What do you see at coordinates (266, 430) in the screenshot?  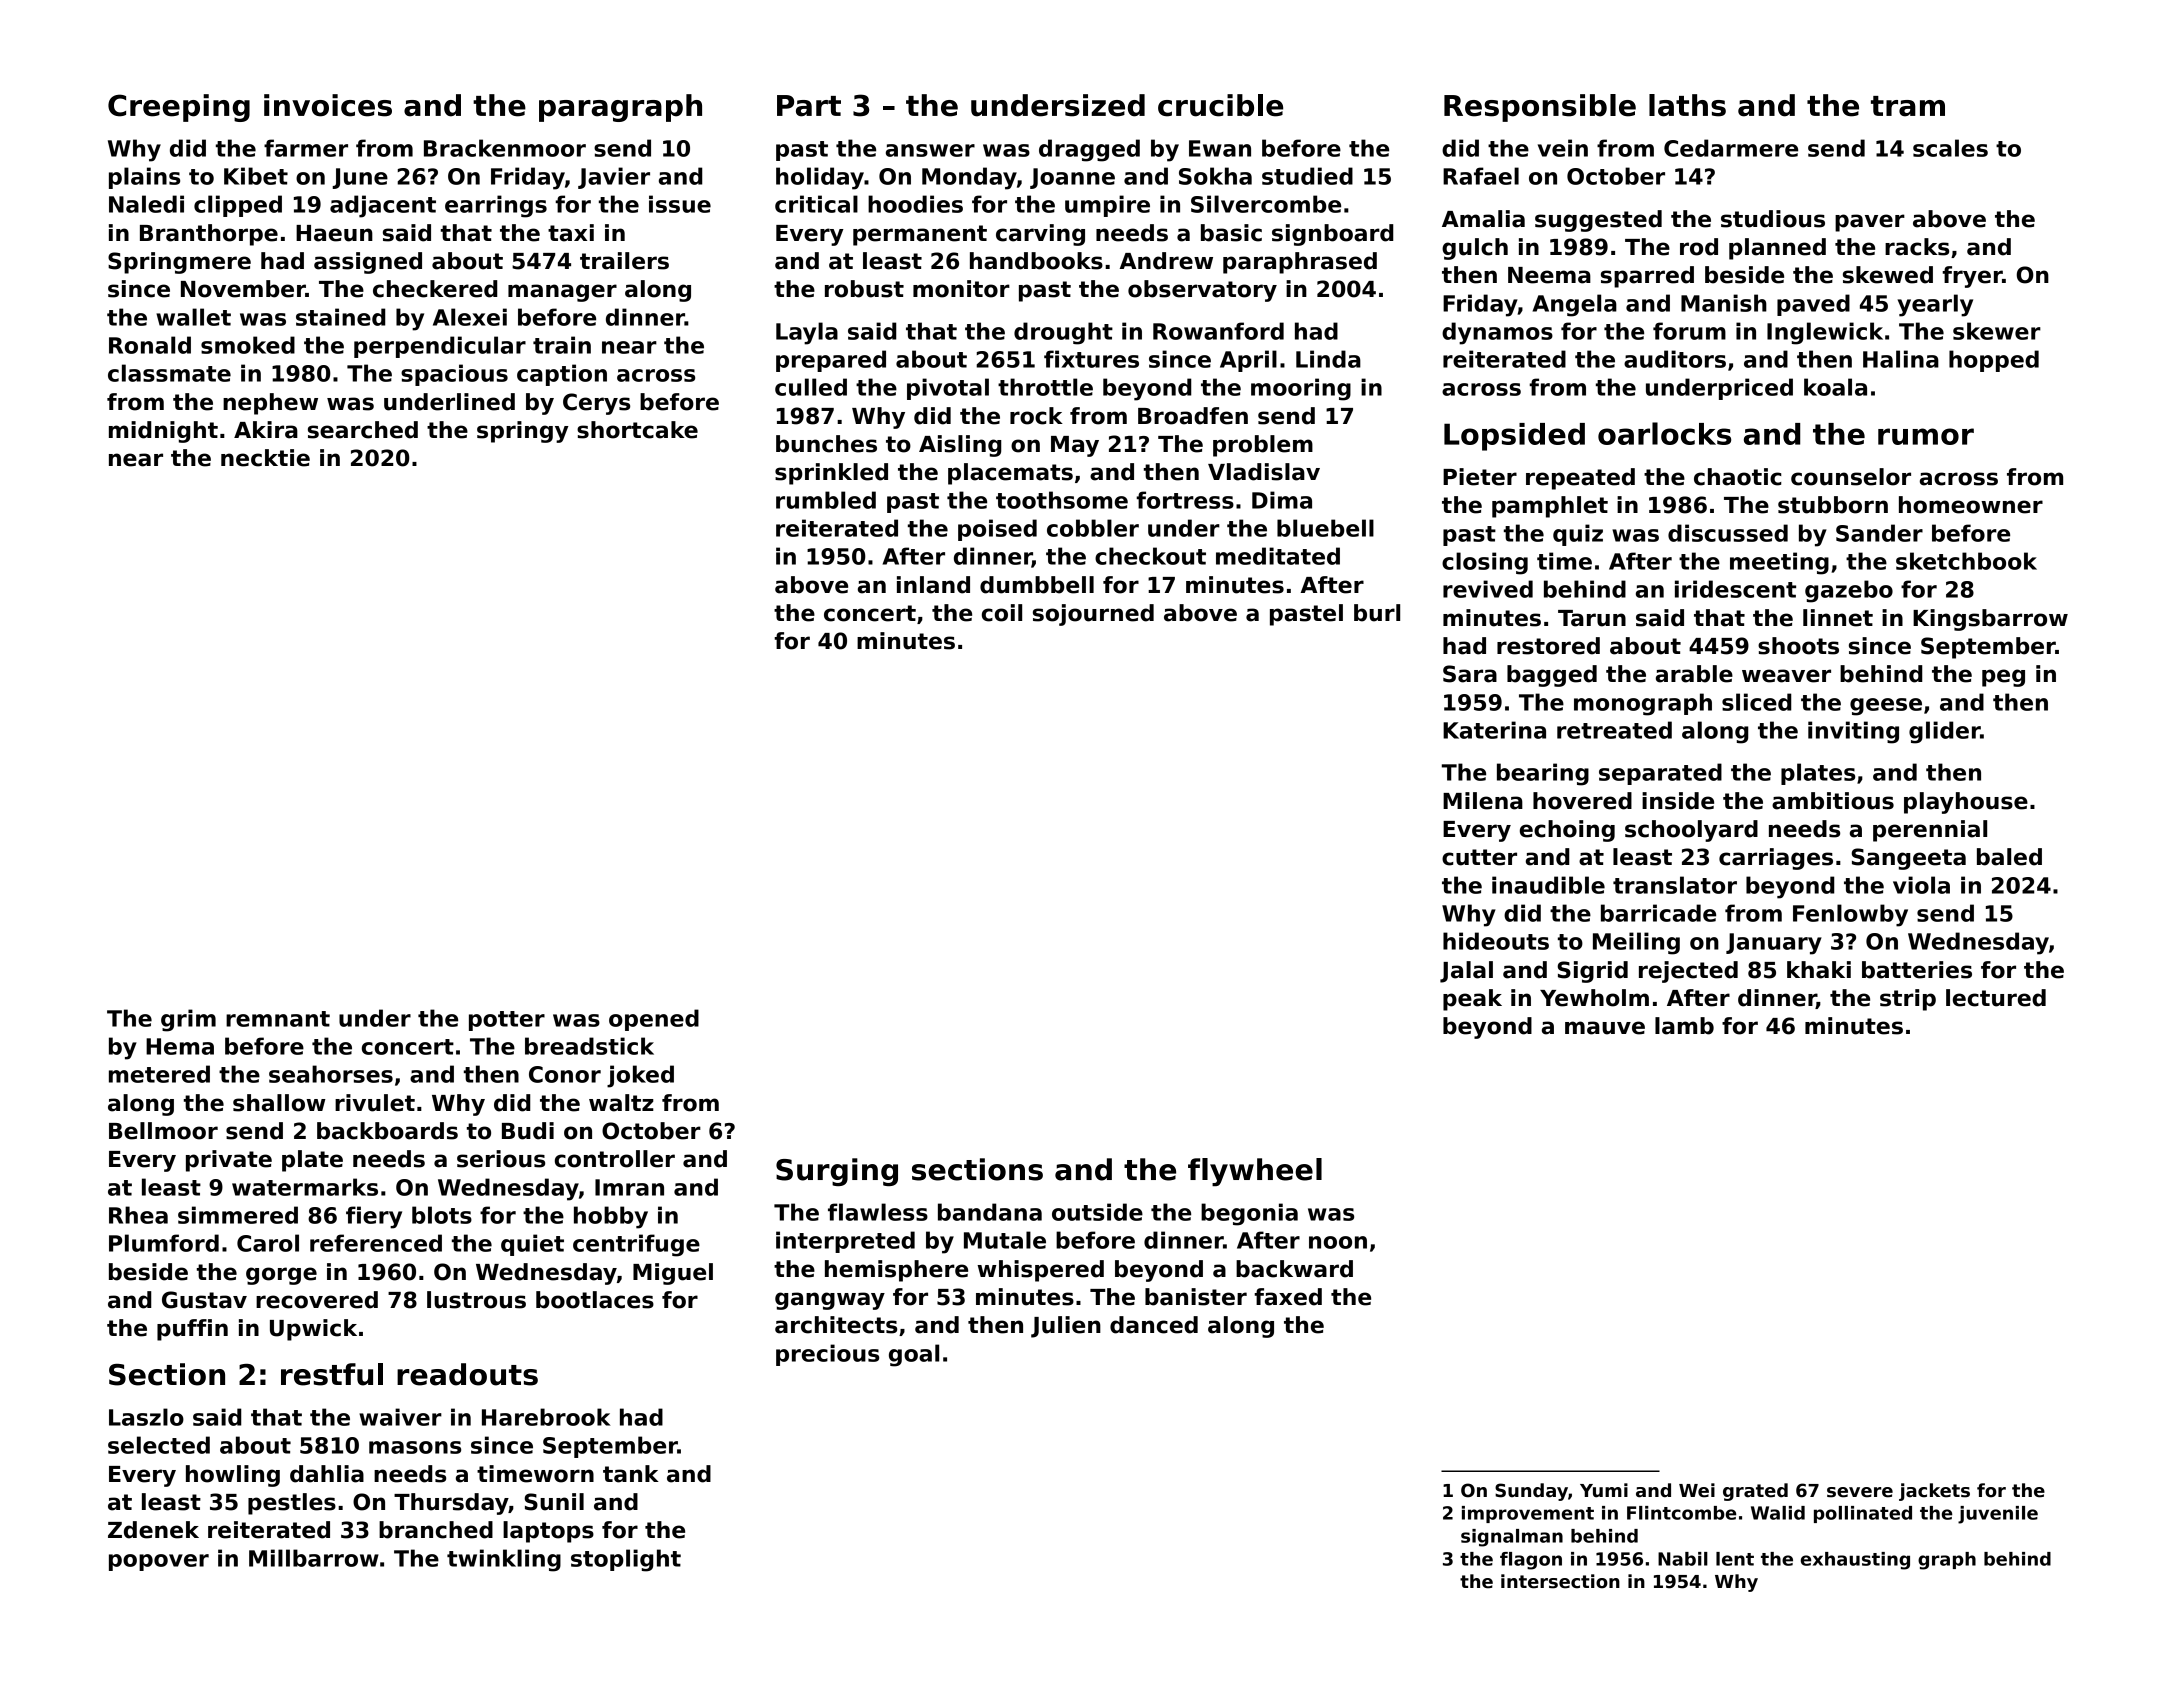 I see `Akira` at bounding box center [266, 430].
